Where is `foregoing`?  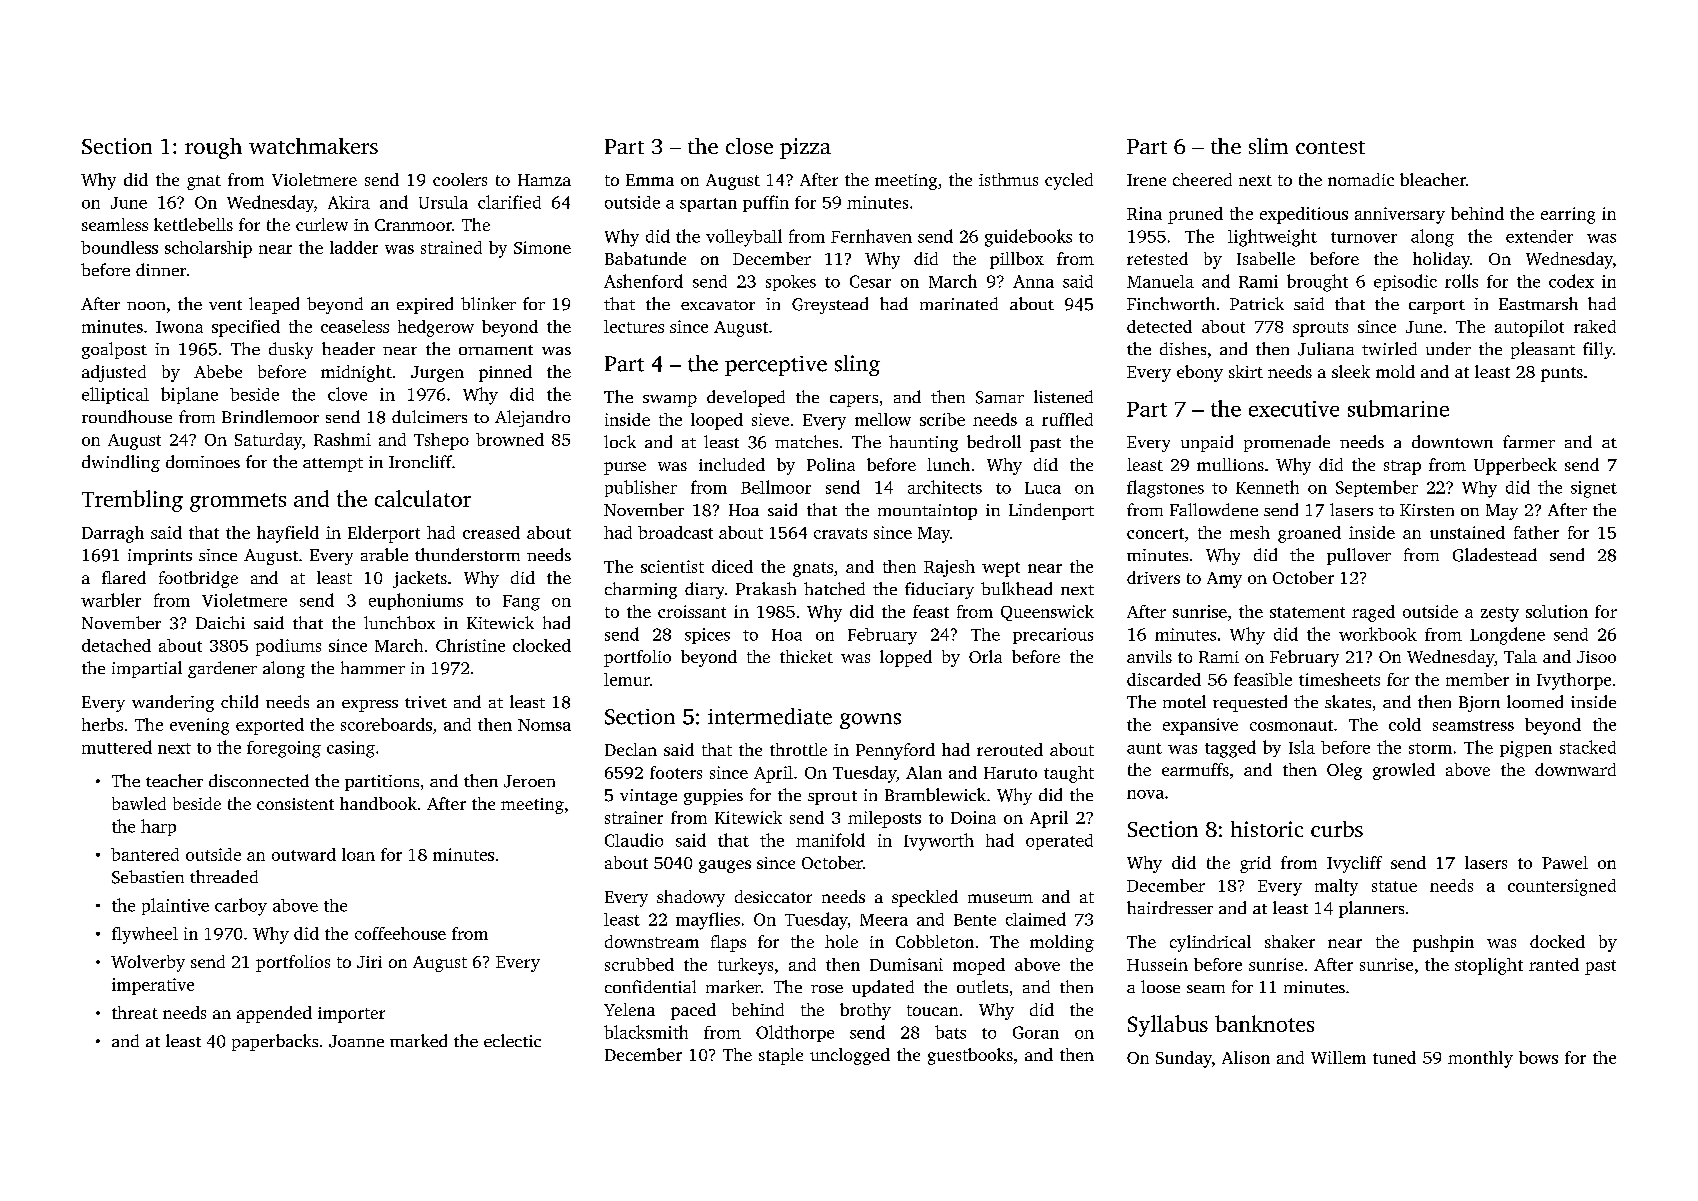
foregoing is located at coordinates (284, 749).
